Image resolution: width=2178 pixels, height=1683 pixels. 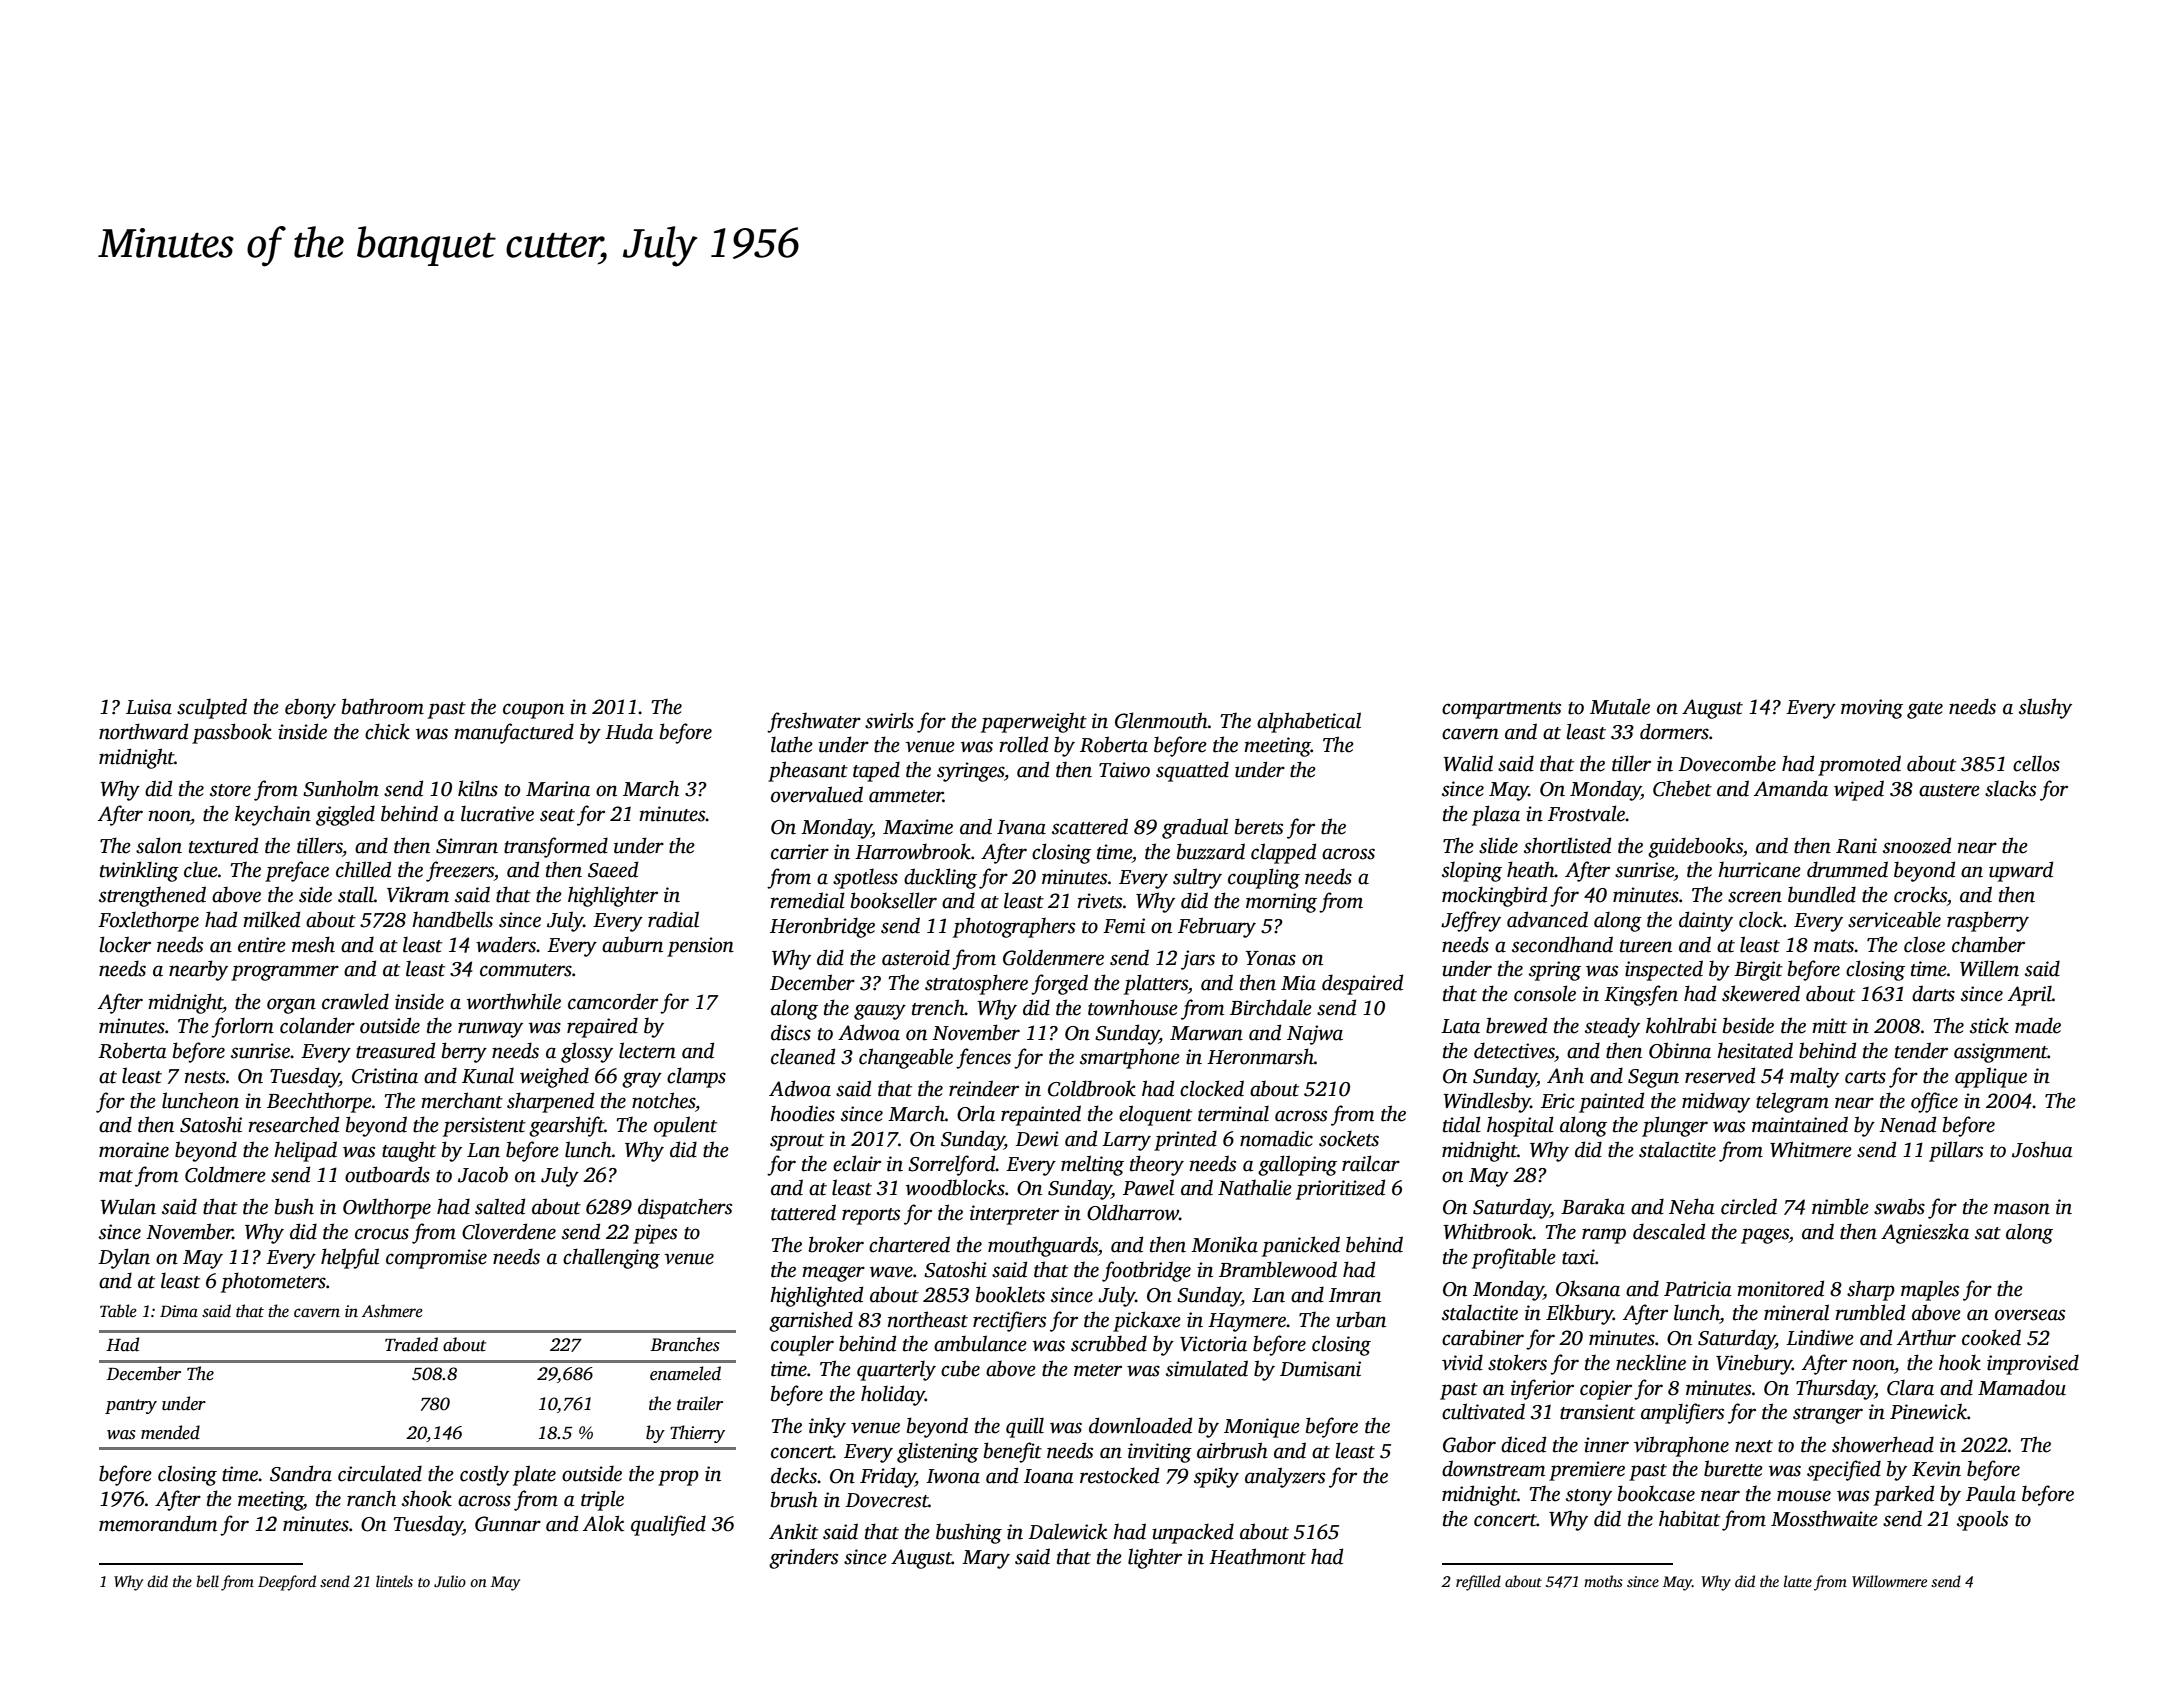 I want to click on swirls, so click(x=889, y=720).
